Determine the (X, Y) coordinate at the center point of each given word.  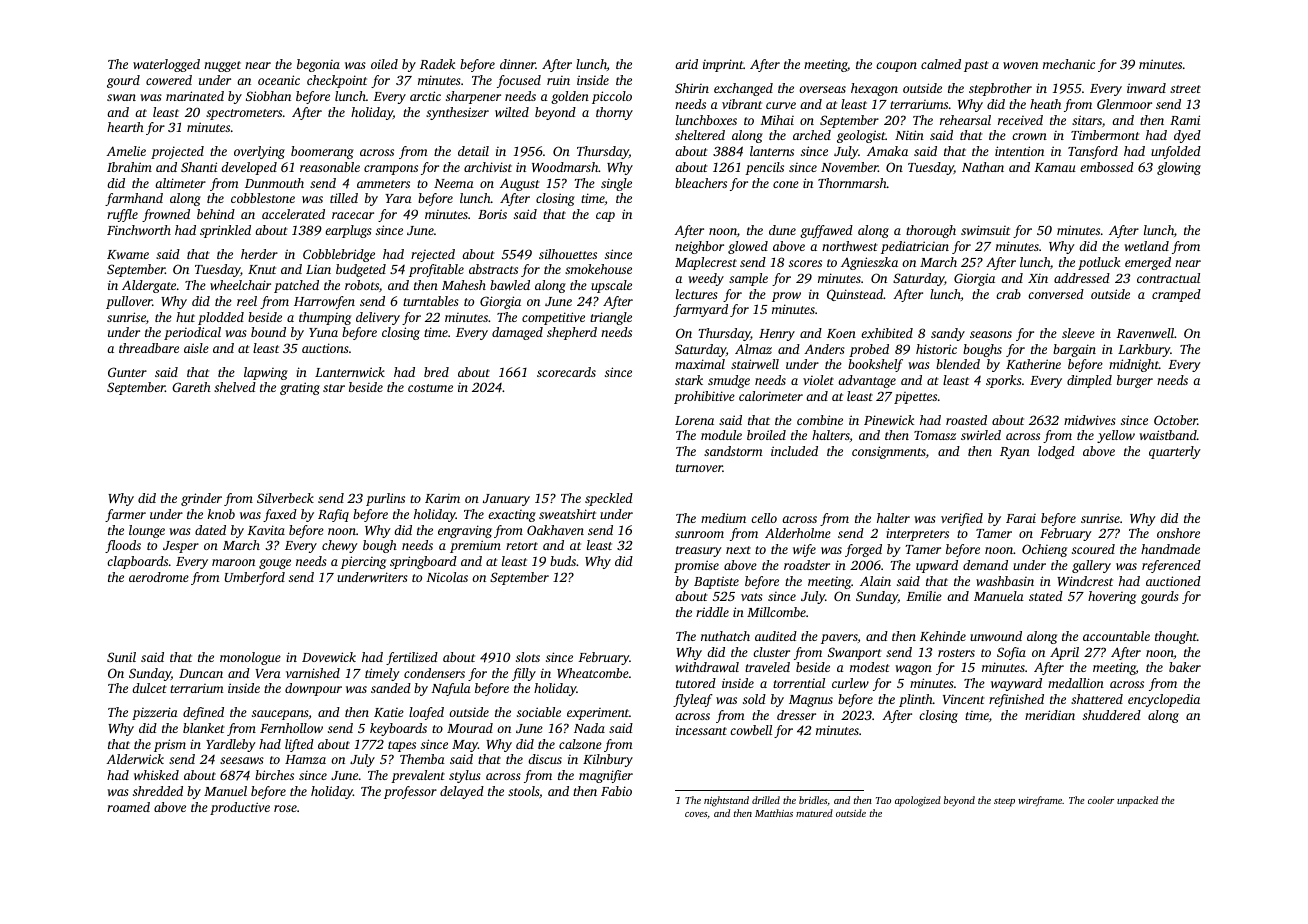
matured (814, 813)
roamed (128, 807)
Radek (437, 64)
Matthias (774, 813)
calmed (941, 64)
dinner (518, 64)
